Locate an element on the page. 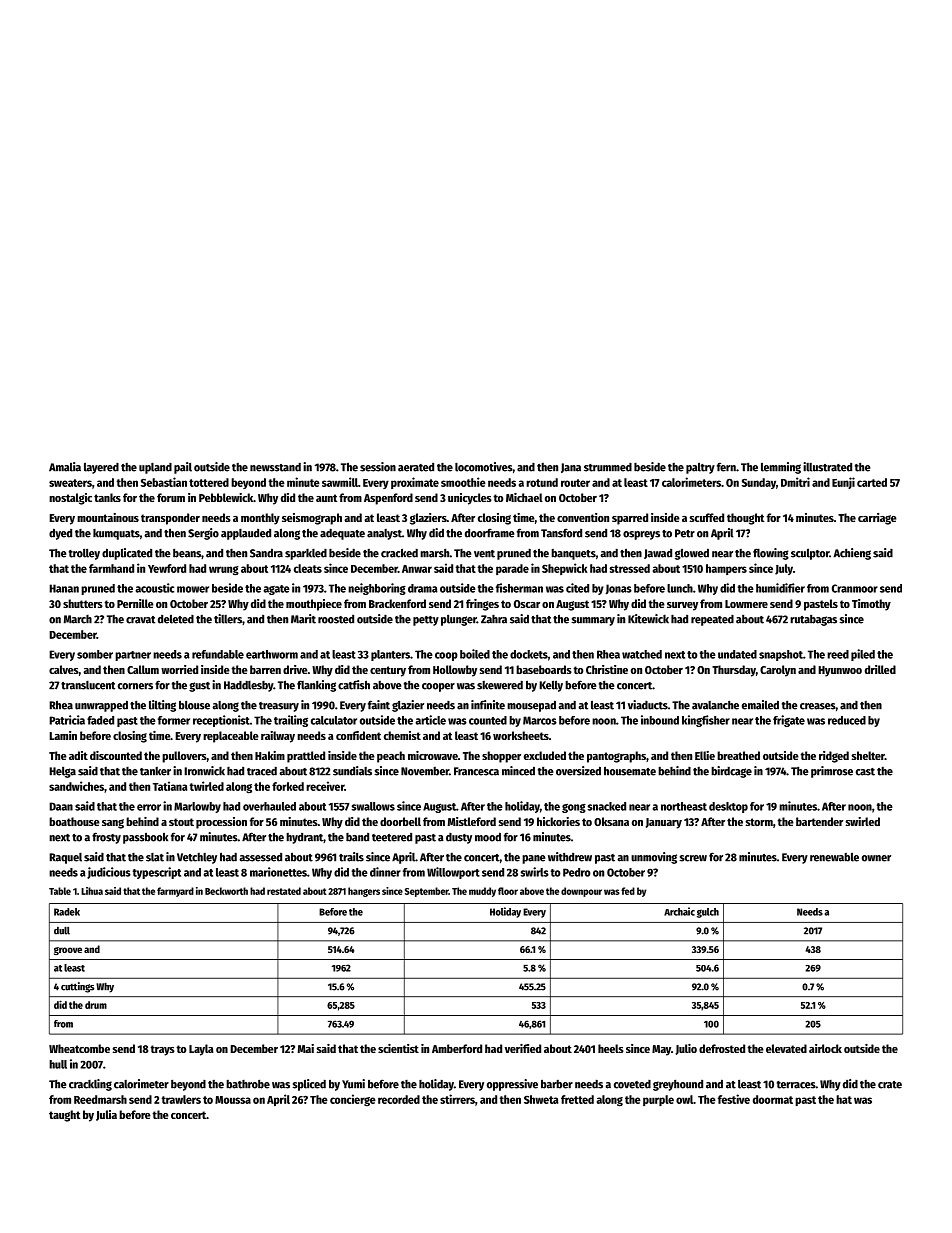  blouse is located at coordinates (194, 705).
